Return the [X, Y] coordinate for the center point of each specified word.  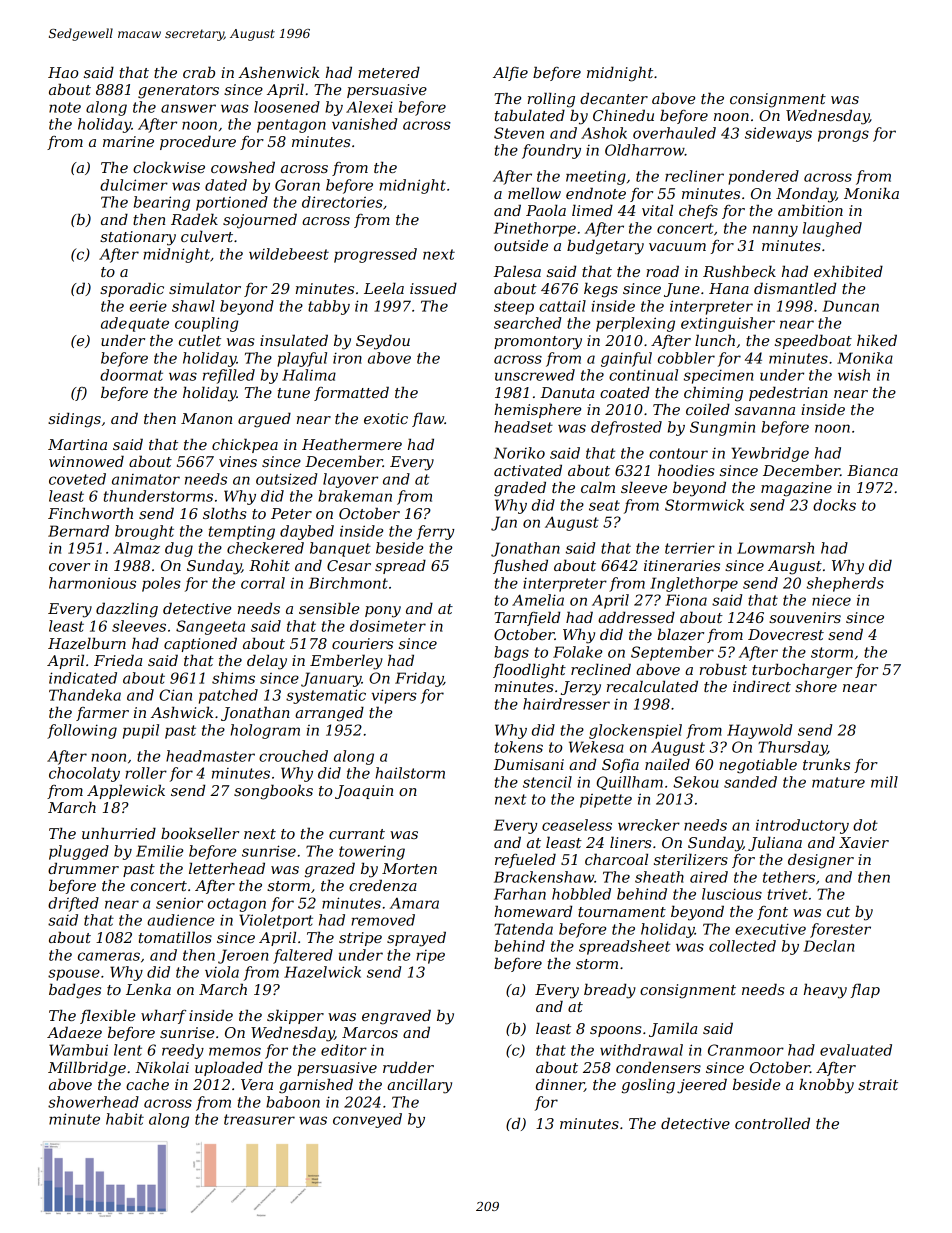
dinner [560, 1085]
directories [342, 202]
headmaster [210, 756]
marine [128, 141]
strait [878, 1084]
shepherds [845, 584]
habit [125, 1119]
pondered [763, 177]
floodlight [529, 671]
